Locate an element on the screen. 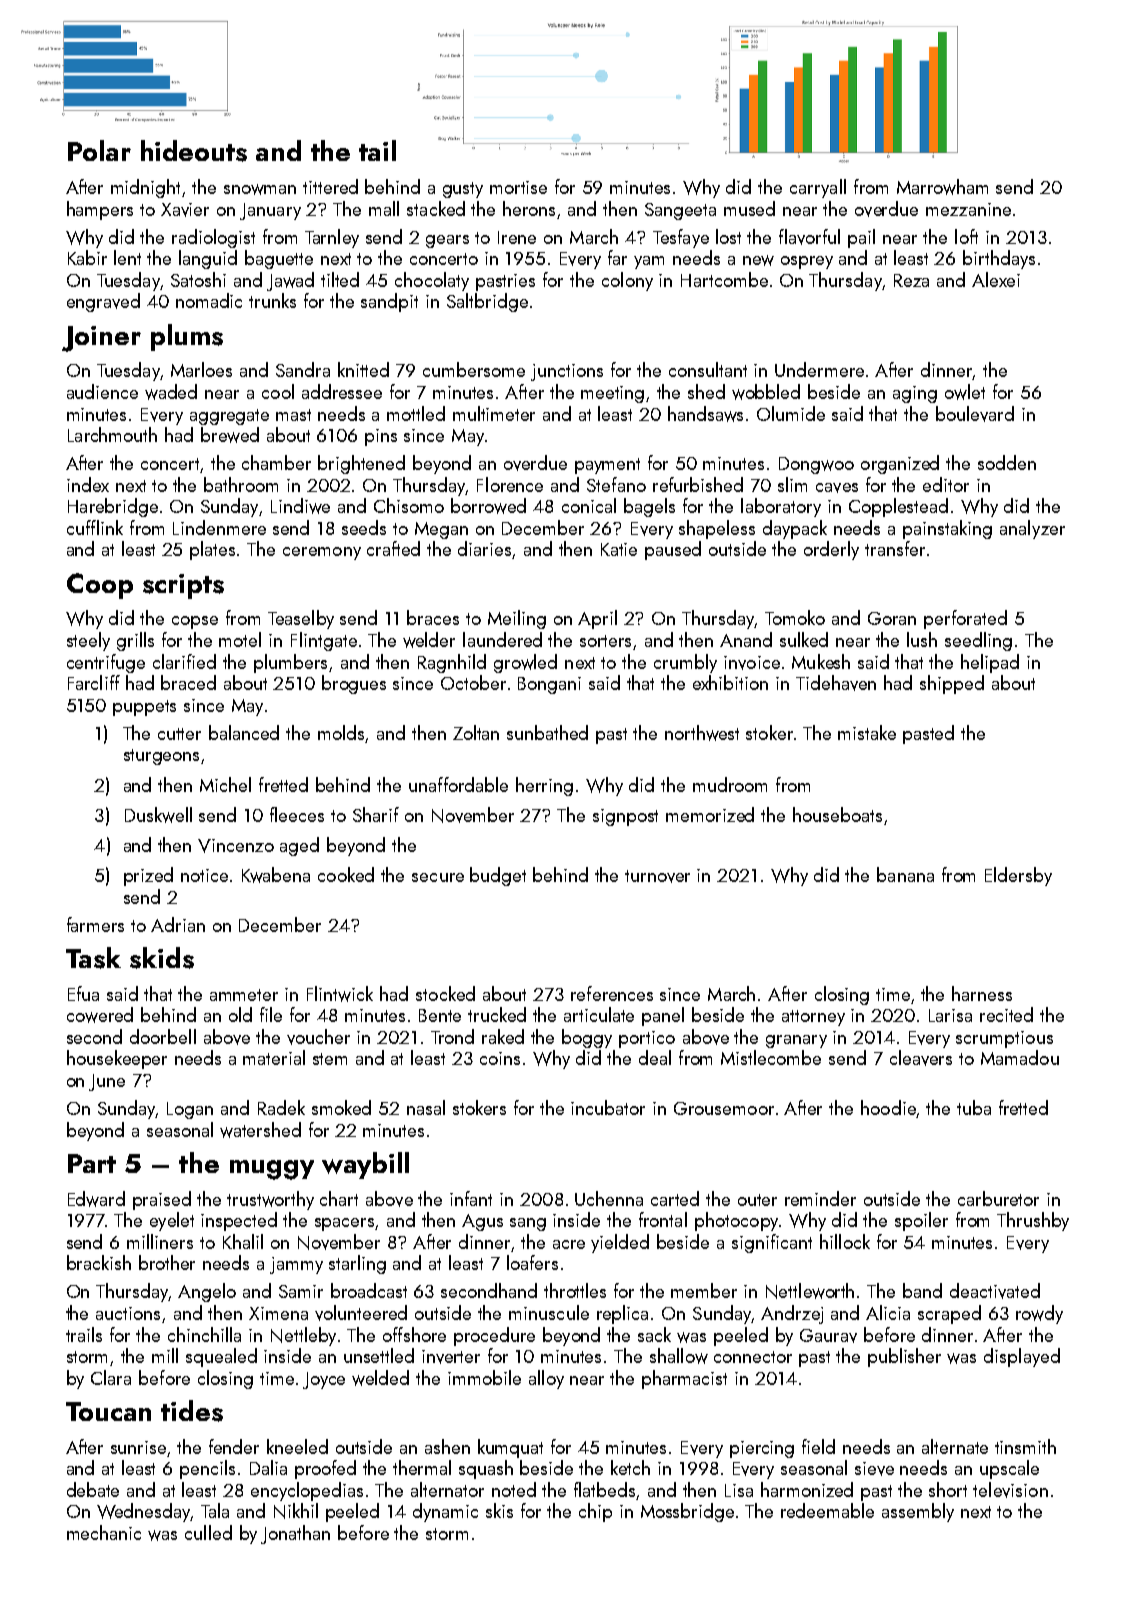 The height and width of the screenshot is (1607, 1136). Jonathan is located at coordinates (295, 1534).
